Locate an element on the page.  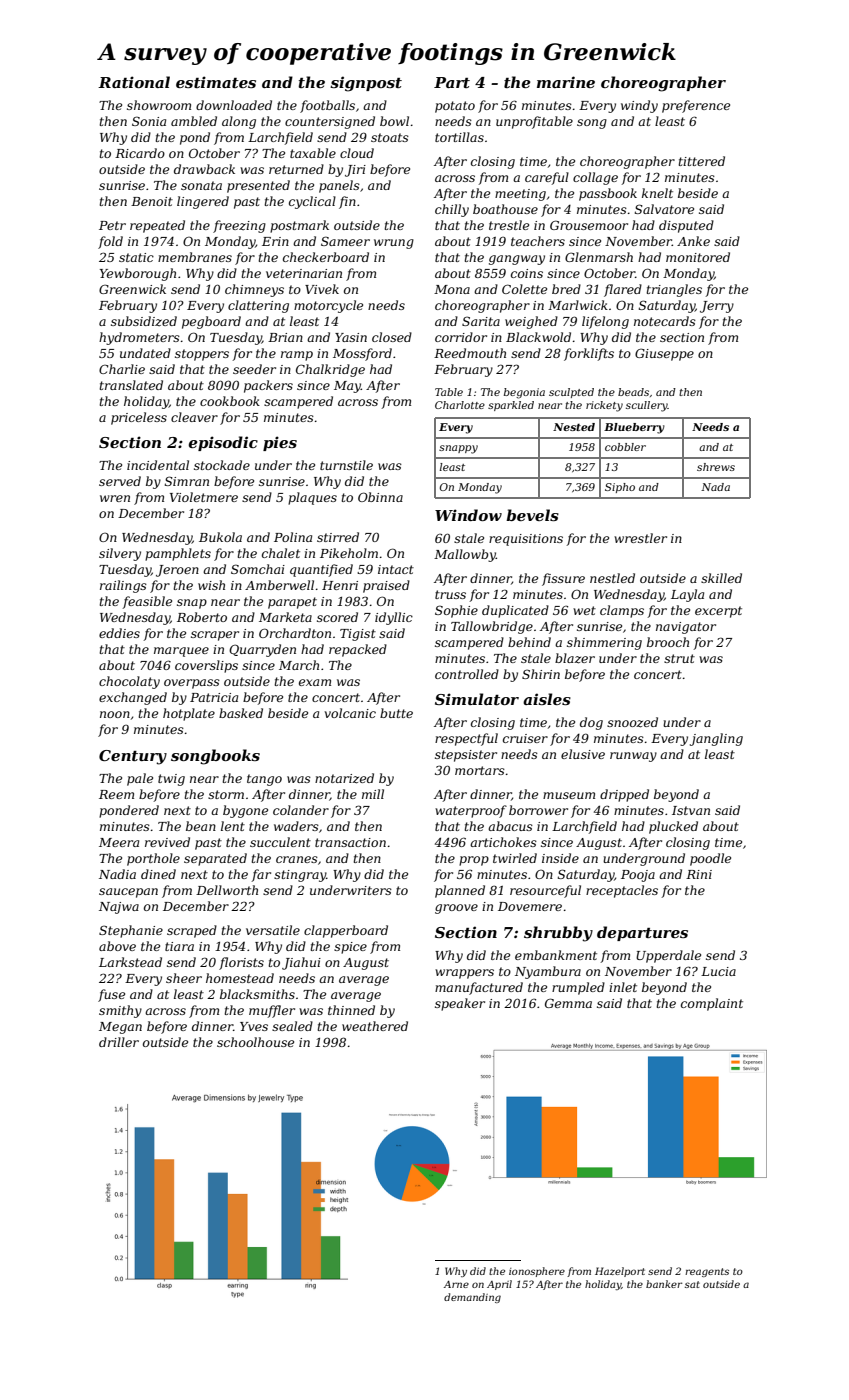
dog is located at coordinates (591, 723).
